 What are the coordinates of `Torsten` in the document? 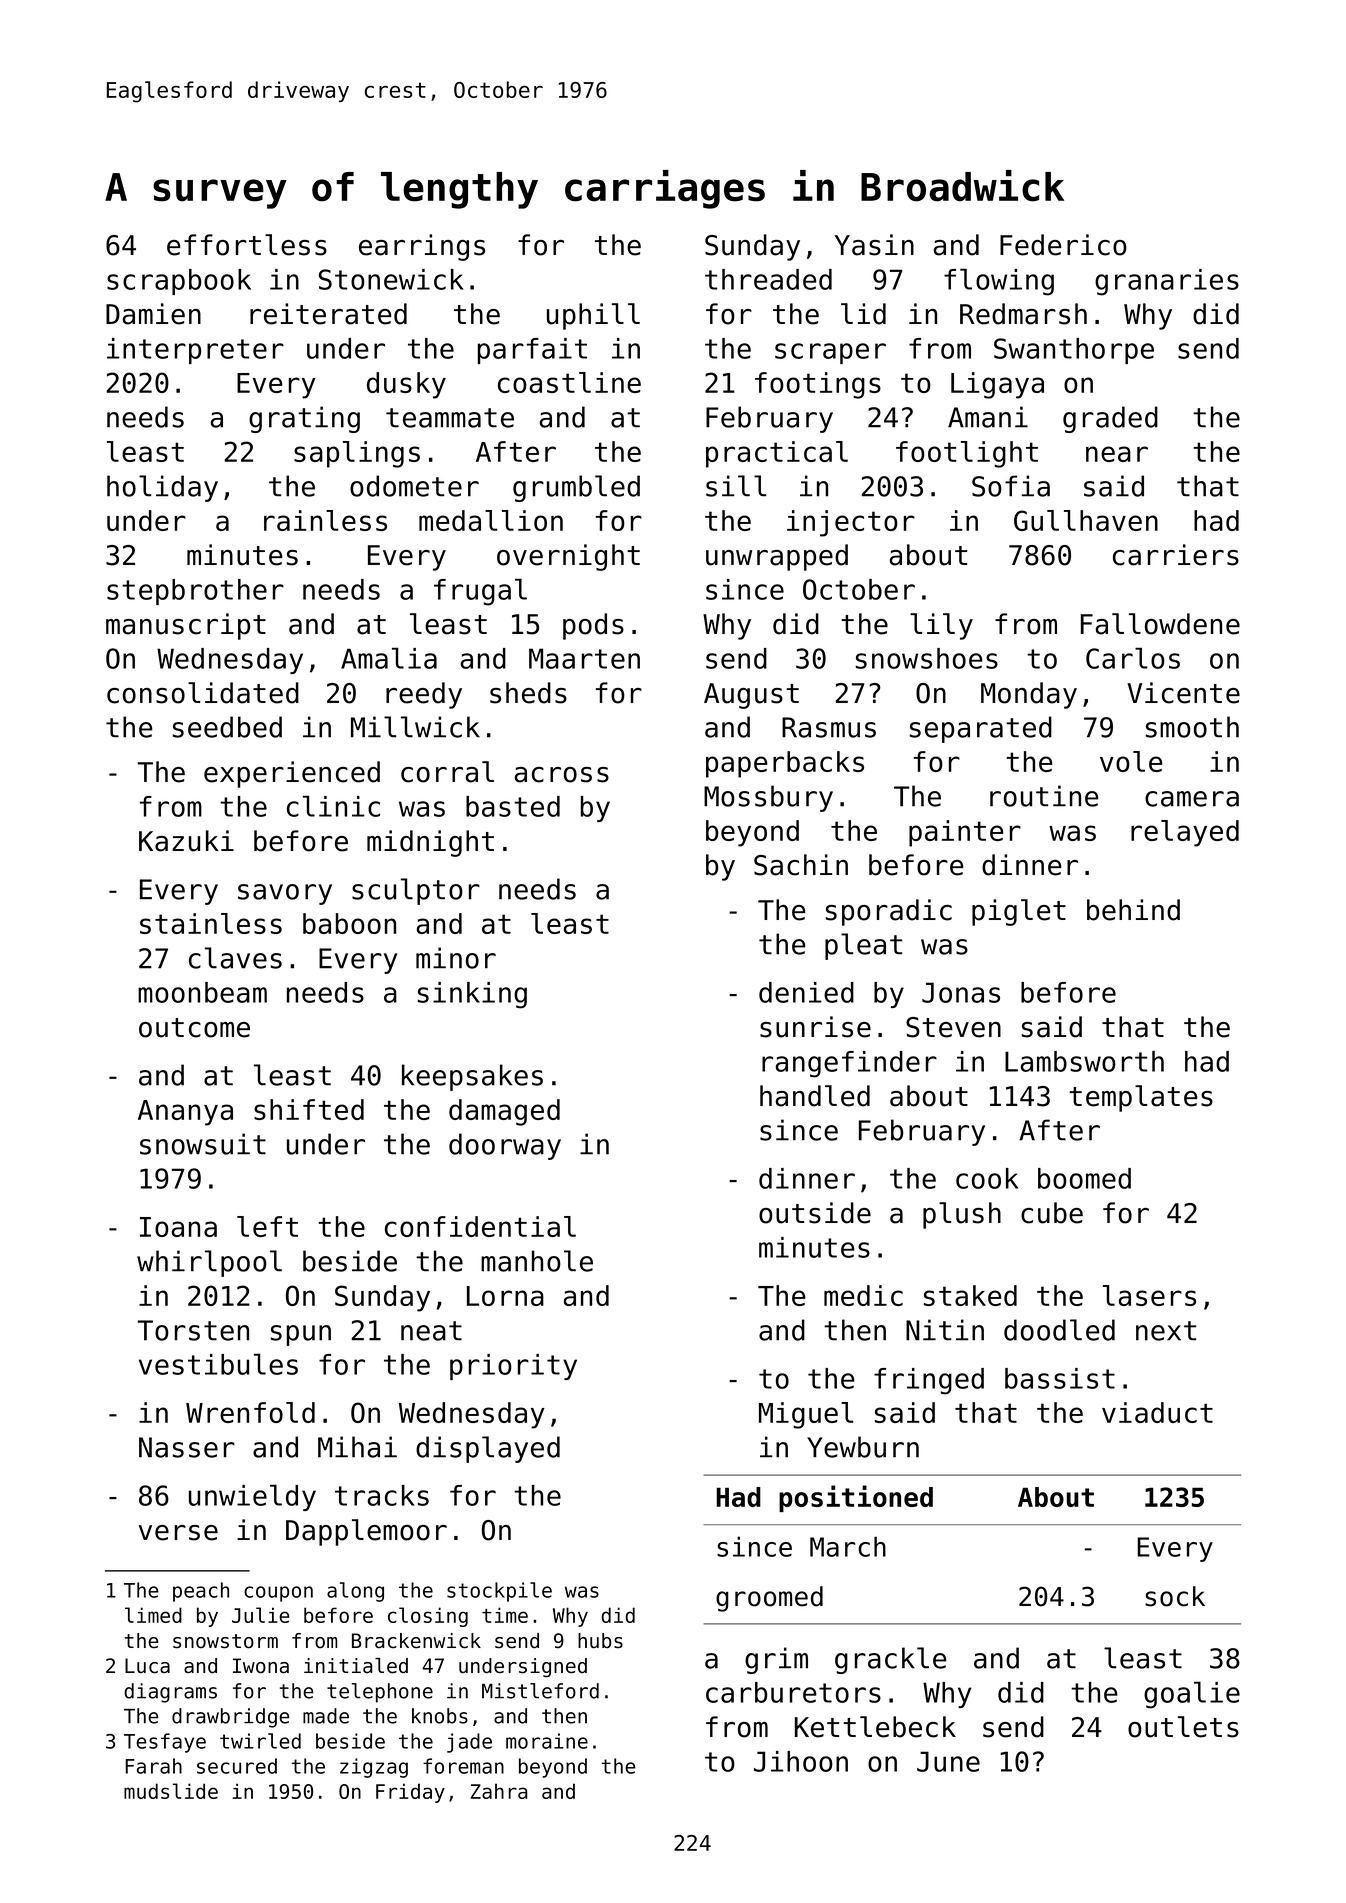 It's located at (193, 1330).
